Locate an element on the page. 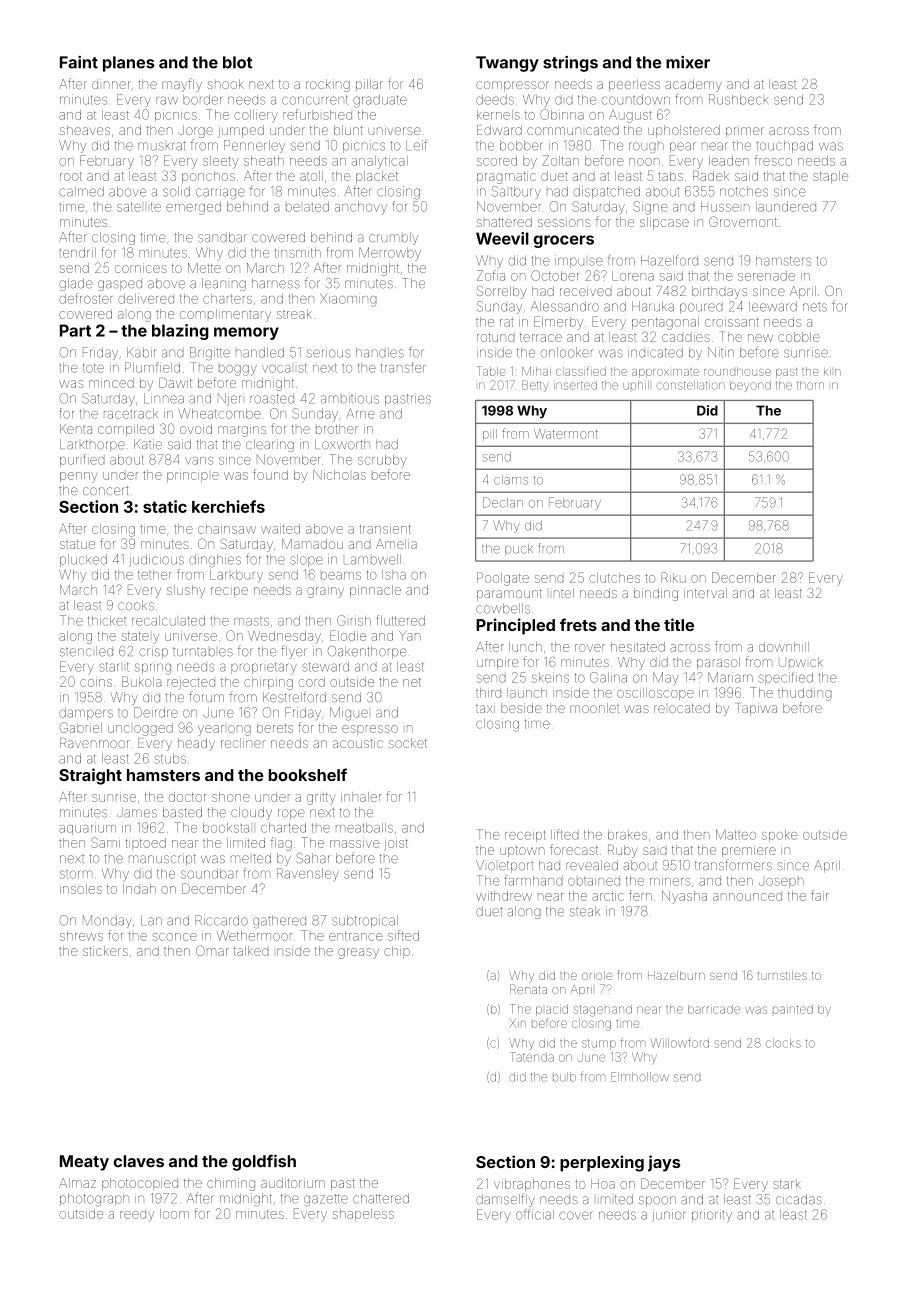 The width and height of the image is (908, 1316). muskrat is located at coordinates (162, 146).
